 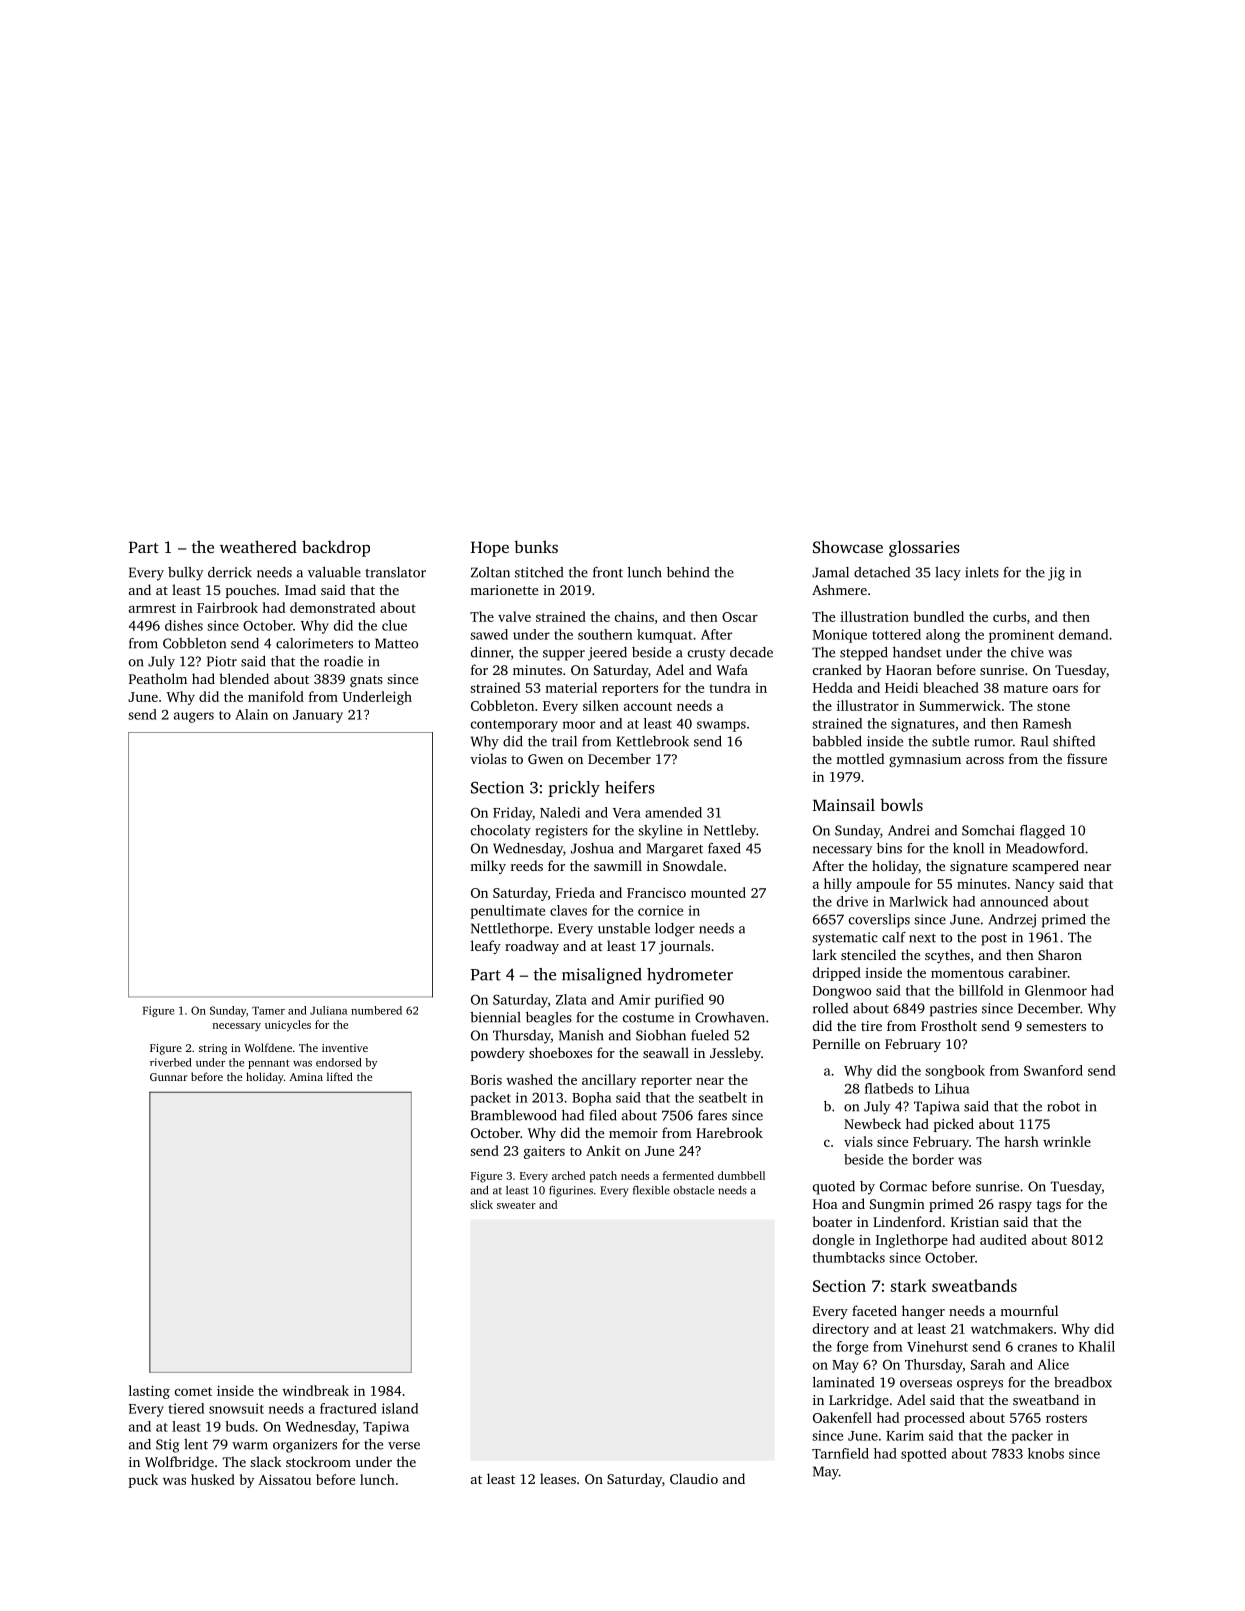 I want to click on obstacle, so click(x=693, y=1190).
